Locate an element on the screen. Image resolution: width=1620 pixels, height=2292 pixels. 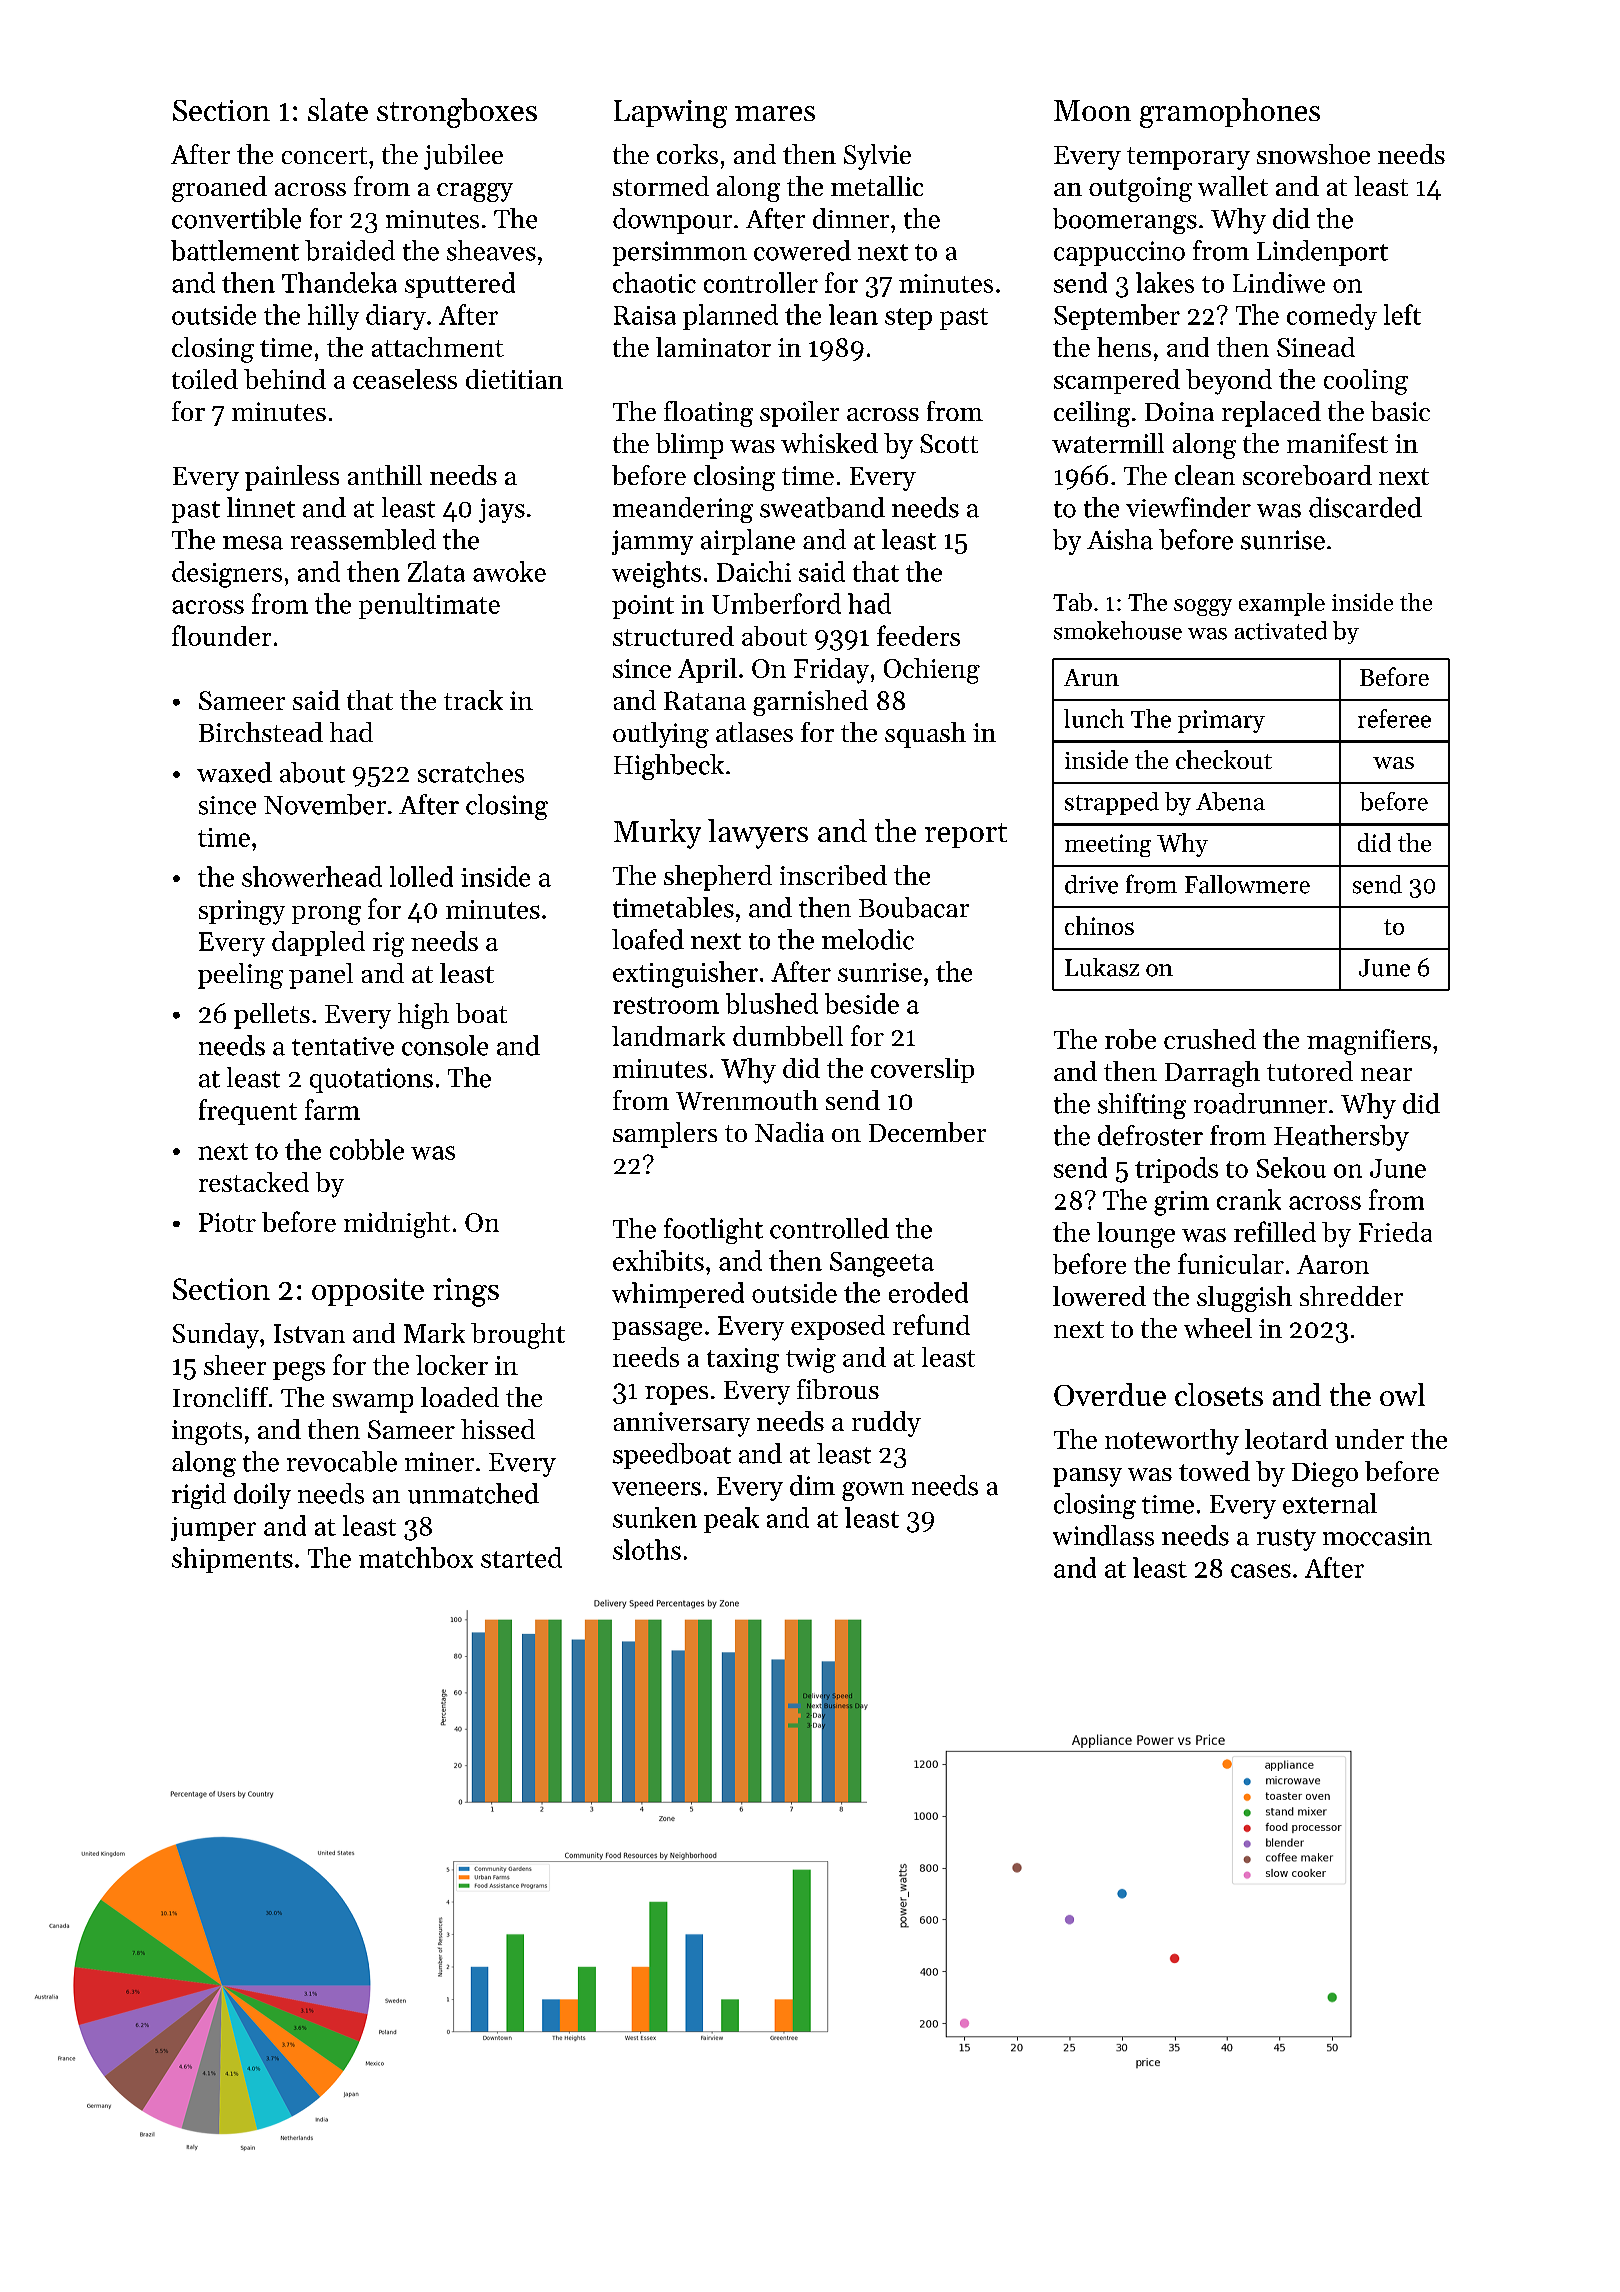
Birchstead is located at coordinates (261, 732).
